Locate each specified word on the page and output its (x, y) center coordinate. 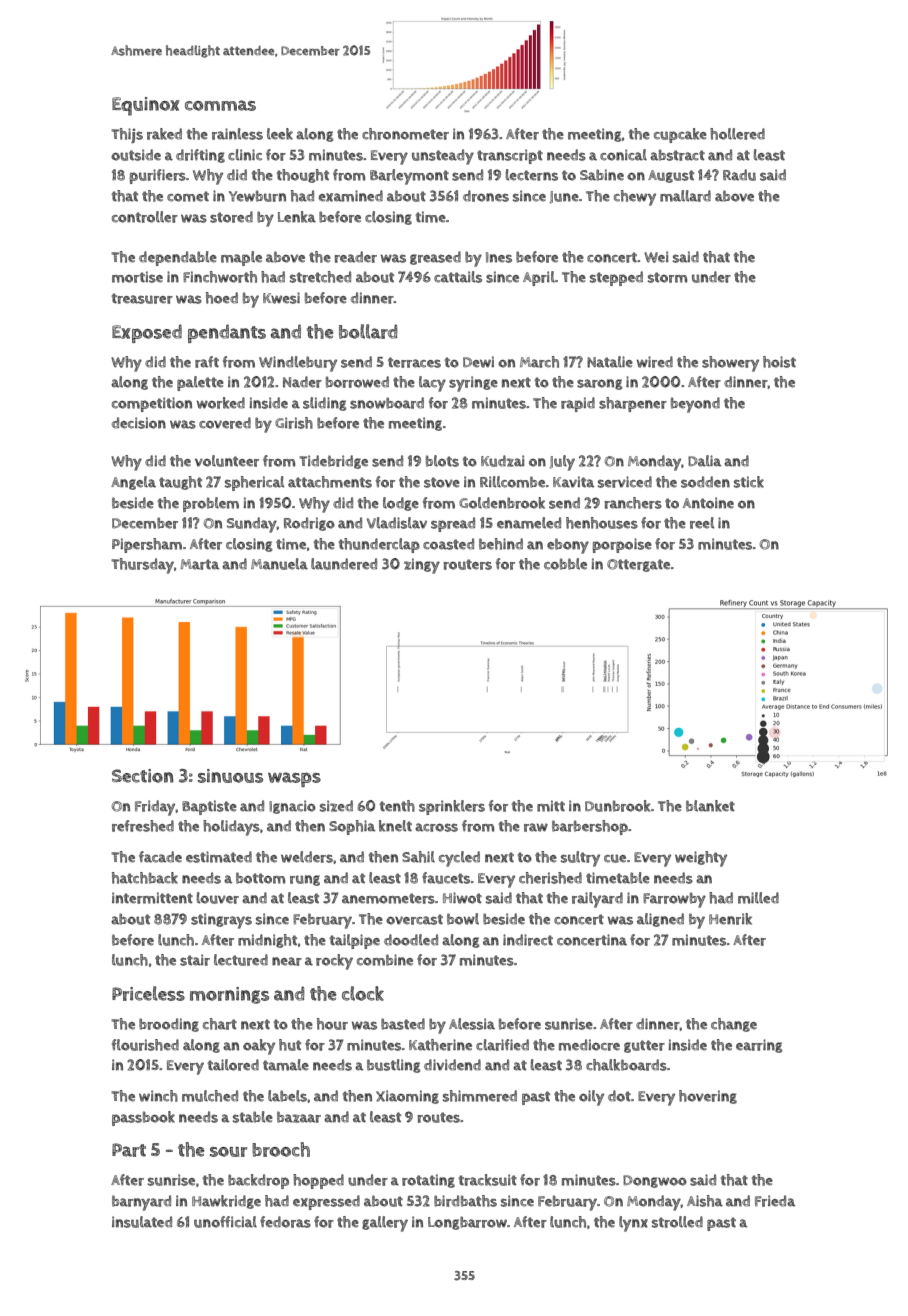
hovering (708, 1097)
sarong (599, 384)
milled (758, 898)
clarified (502, 1045)
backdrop (258, 1181)
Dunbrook (617, 806)
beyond (695, 405)
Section (143, 776)
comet (188, 196)
